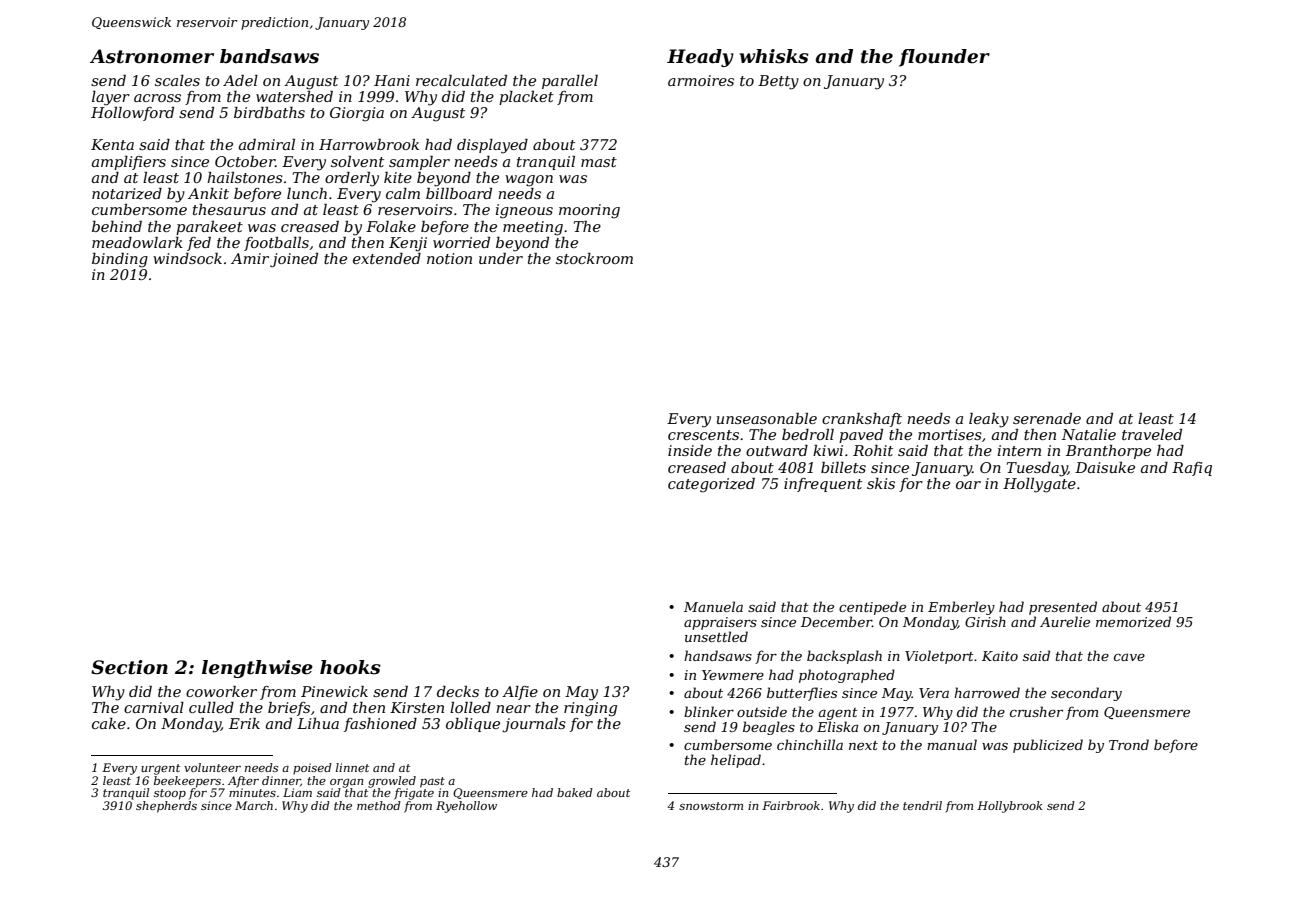  What do you see at coordinates (109, 723) in the document?
I see `cake` at bounding box center [109, 723].
